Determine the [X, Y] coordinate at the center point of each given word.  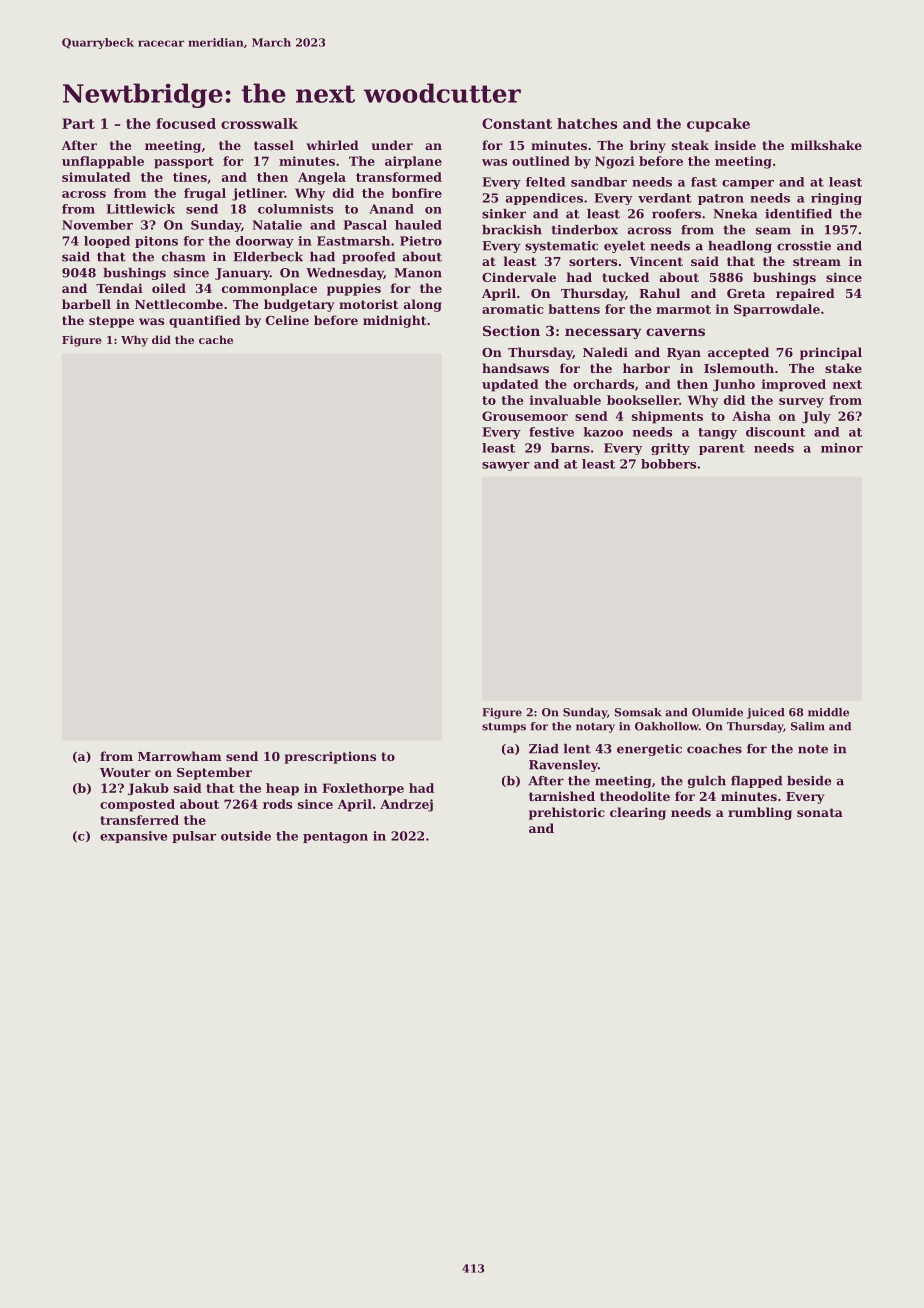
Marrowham [180, 756]
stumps [504, 728]
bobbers [668, 464]
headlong [740, 247]
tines [190, 177]
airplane [413, 162]
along [423, 305]
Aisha [751, 416]
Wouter [125, 772]
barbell [86, 304]
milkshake [826, 145]
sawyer [506, 466]
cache [216, 339]
